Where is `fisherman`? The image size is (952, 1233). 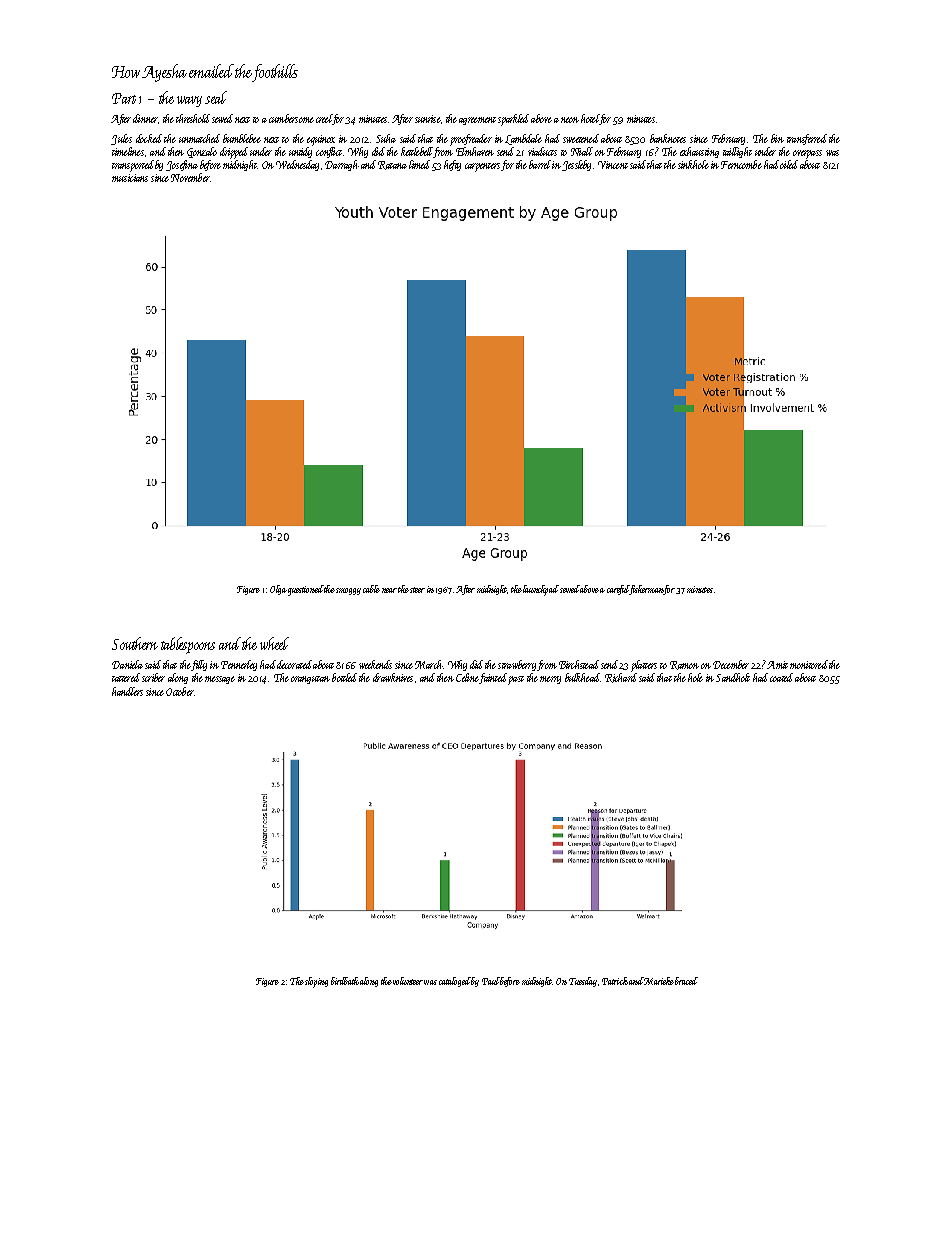 fisherman is located at coordinates (647, 590).
